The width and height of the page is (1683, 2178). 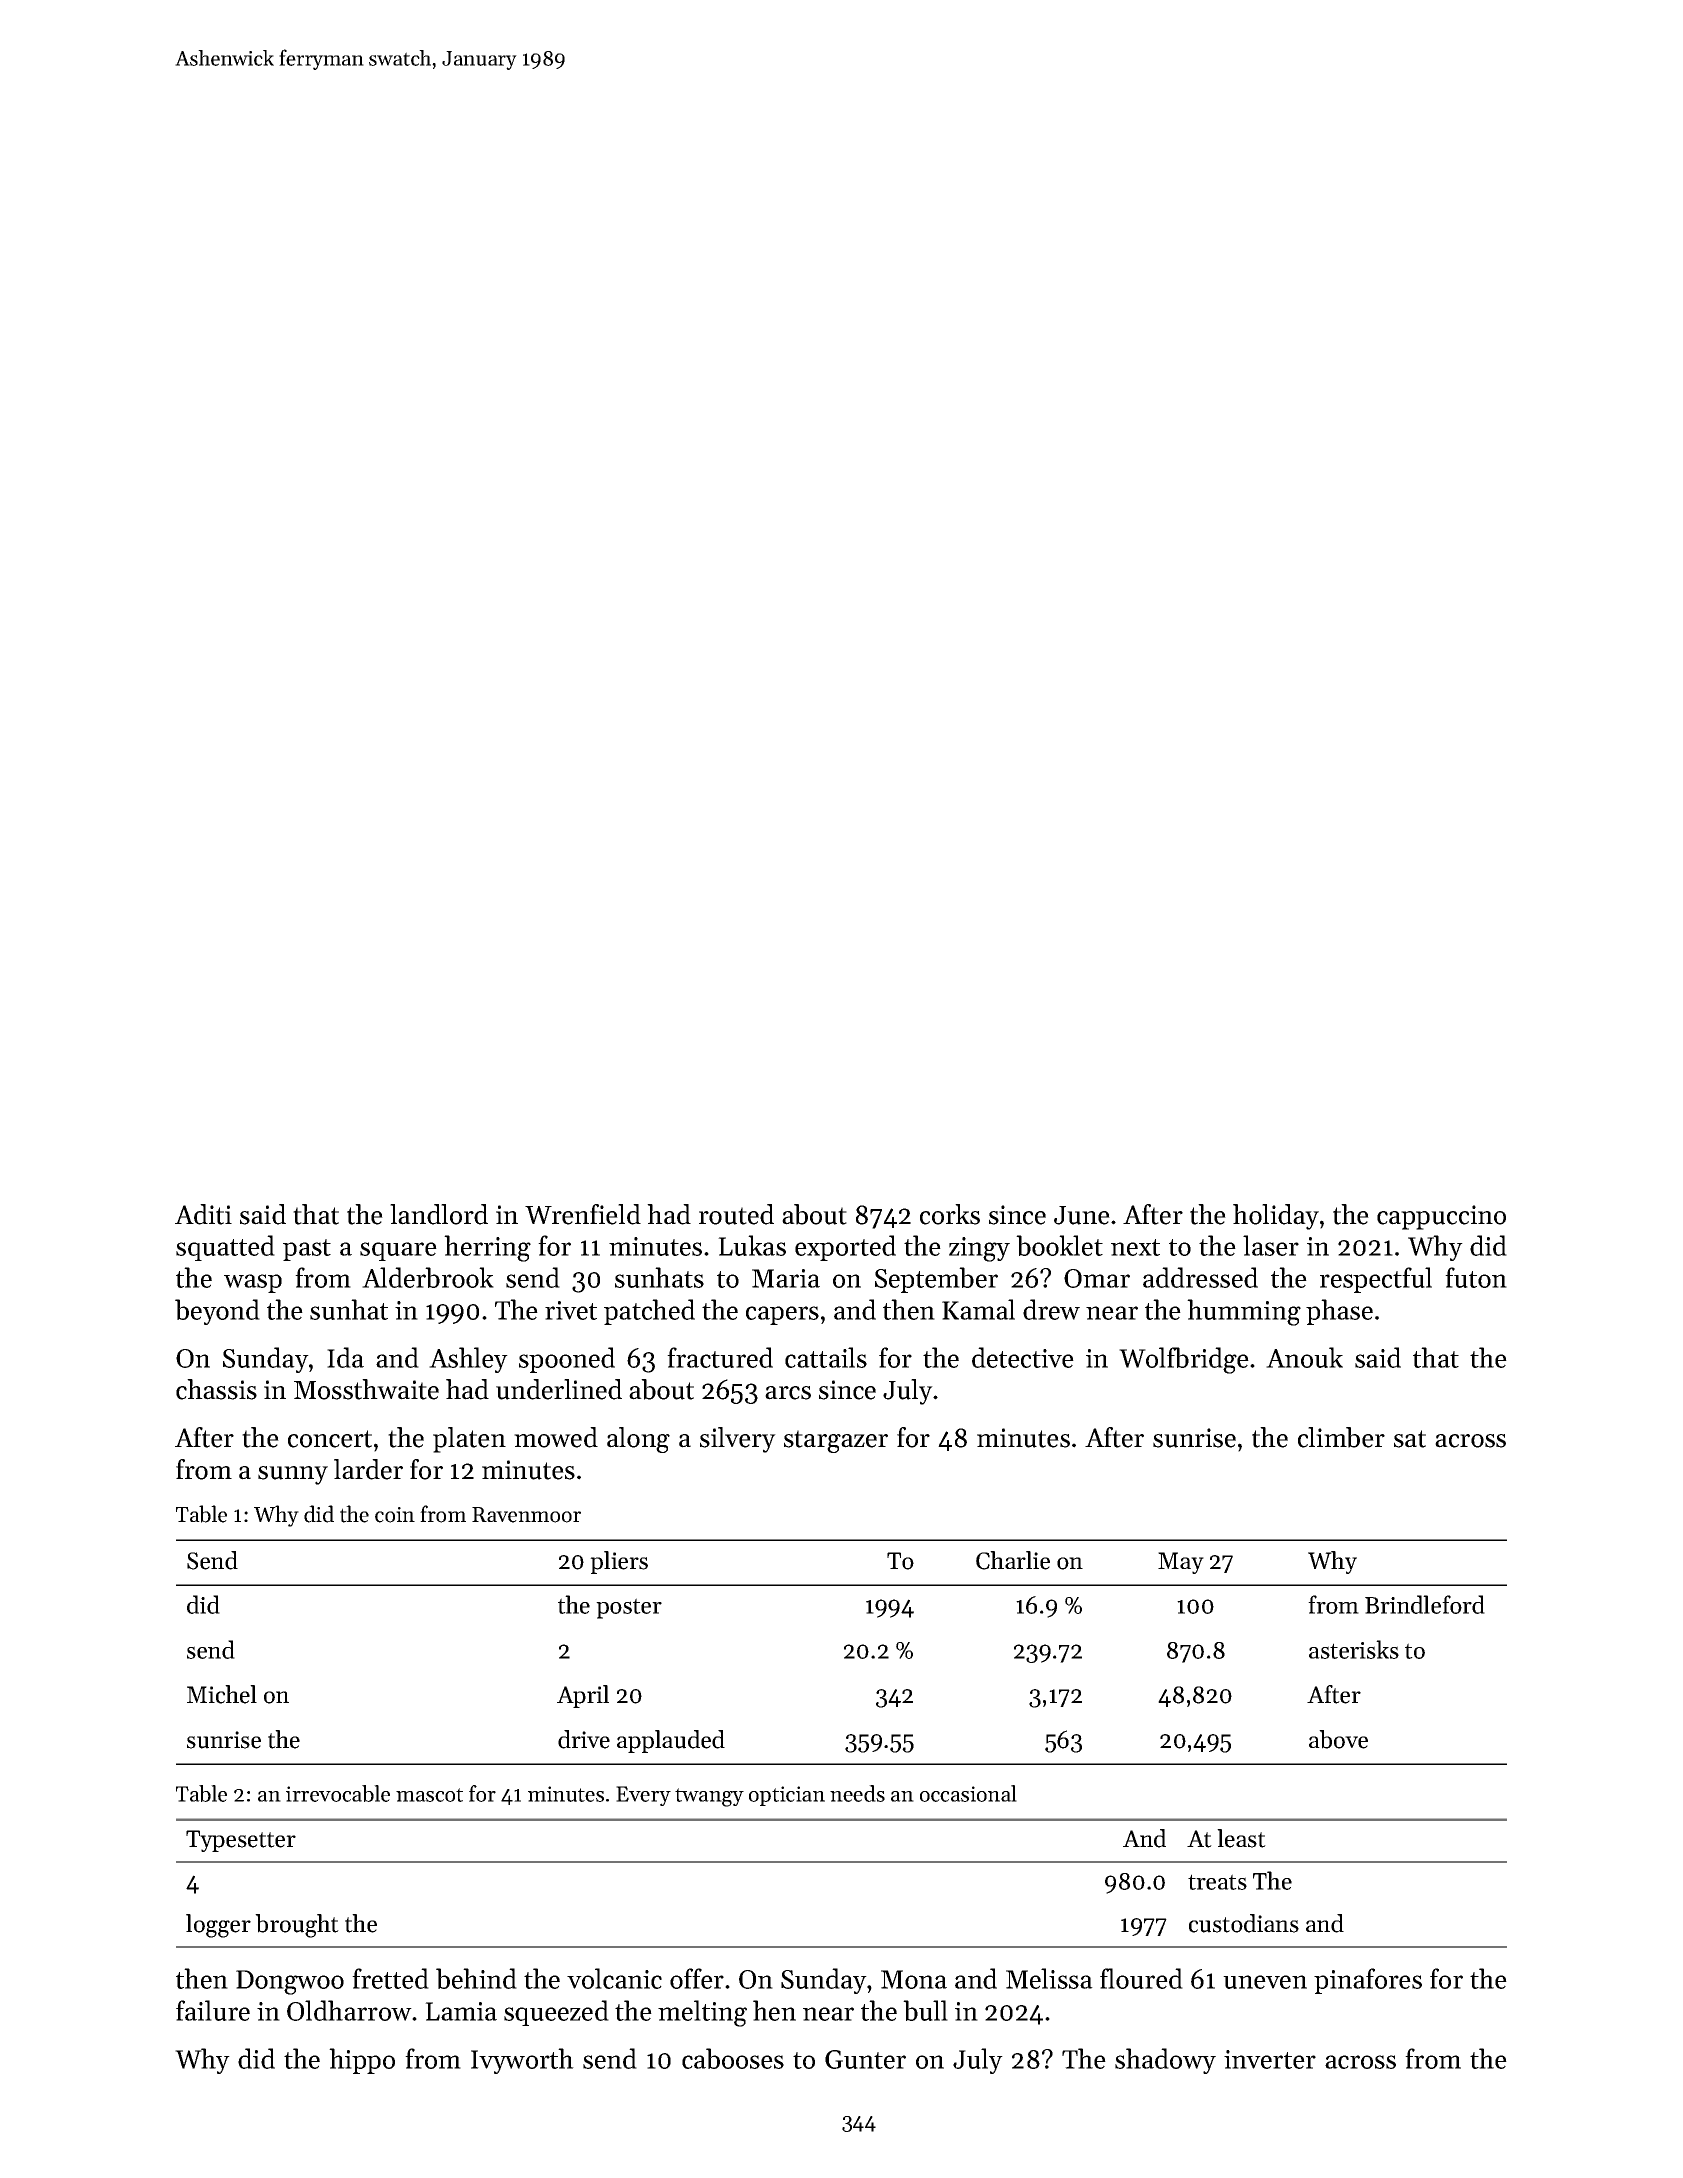 I want to click on inverter, so click(x=1270, y=2059).
